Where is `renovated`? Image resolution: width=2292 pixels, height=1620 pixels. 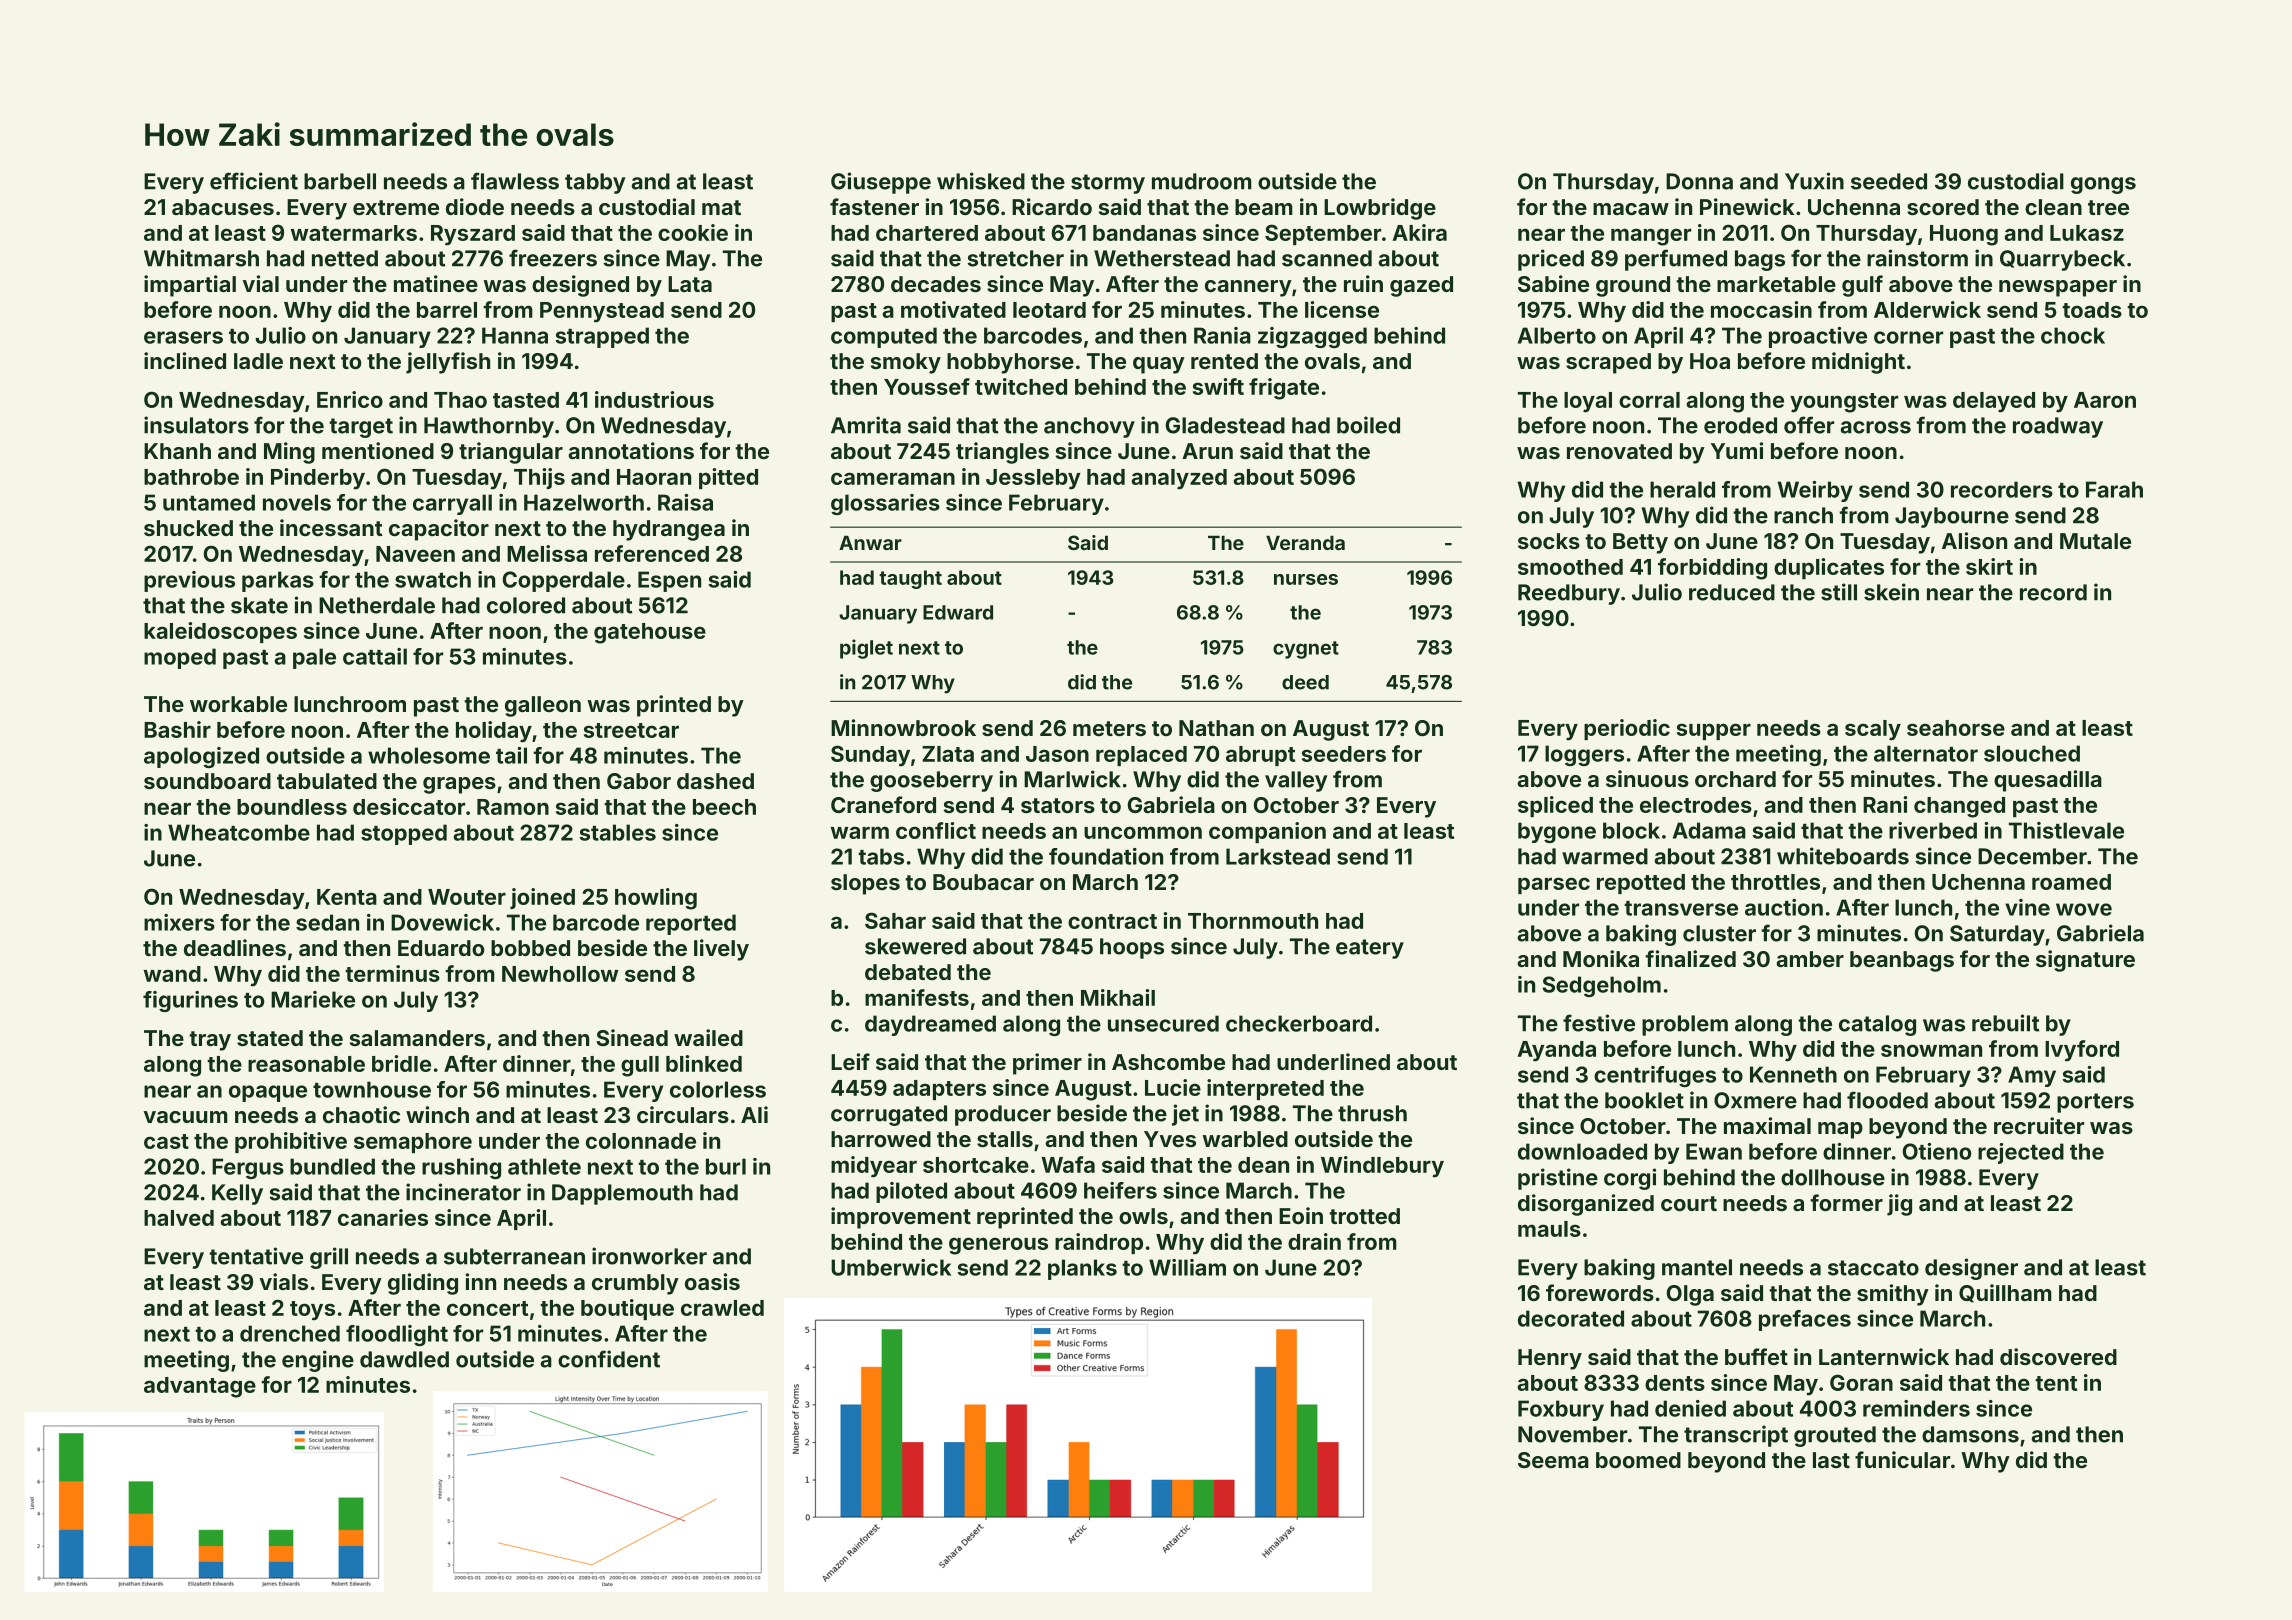 renovated is located at coordinates (1619, 451).
